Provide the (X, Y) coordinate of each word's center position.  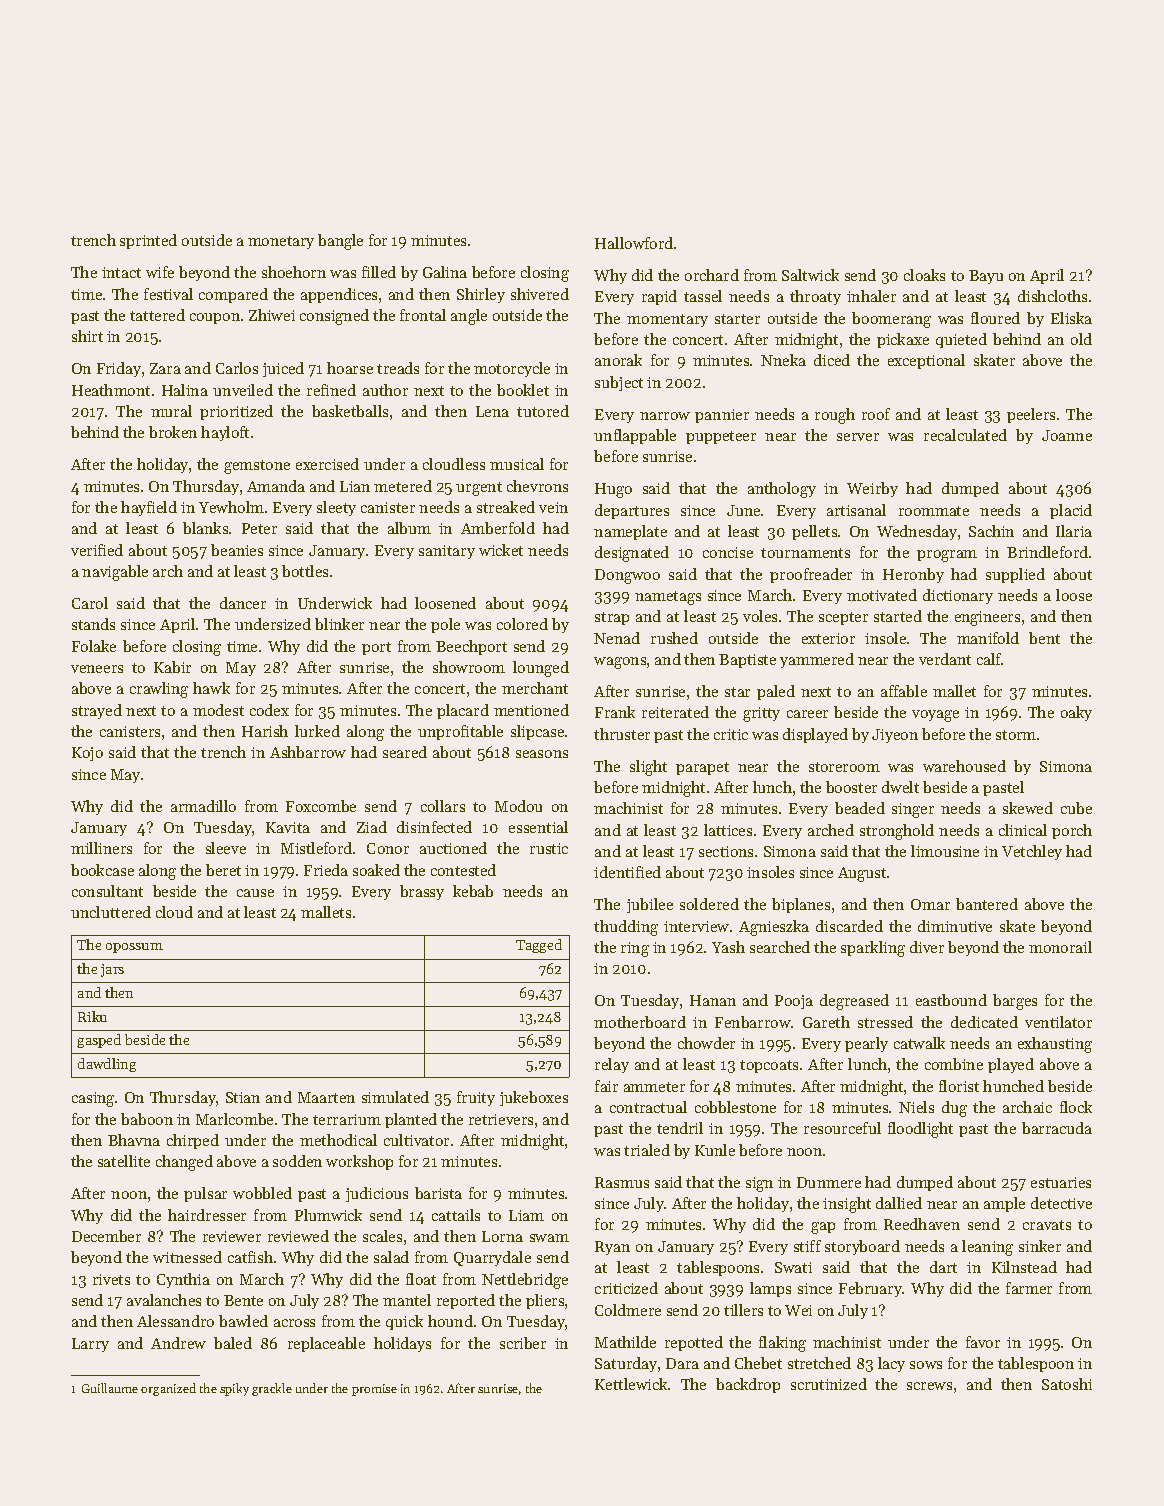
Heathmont (111, 390)
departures (632, 511)
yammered (817, 660)
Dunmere (829, 1182)
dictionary (958, 596)
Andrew (178, 1343)
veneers (97, 669)
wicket (501, 550)
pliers (545, 1301)
